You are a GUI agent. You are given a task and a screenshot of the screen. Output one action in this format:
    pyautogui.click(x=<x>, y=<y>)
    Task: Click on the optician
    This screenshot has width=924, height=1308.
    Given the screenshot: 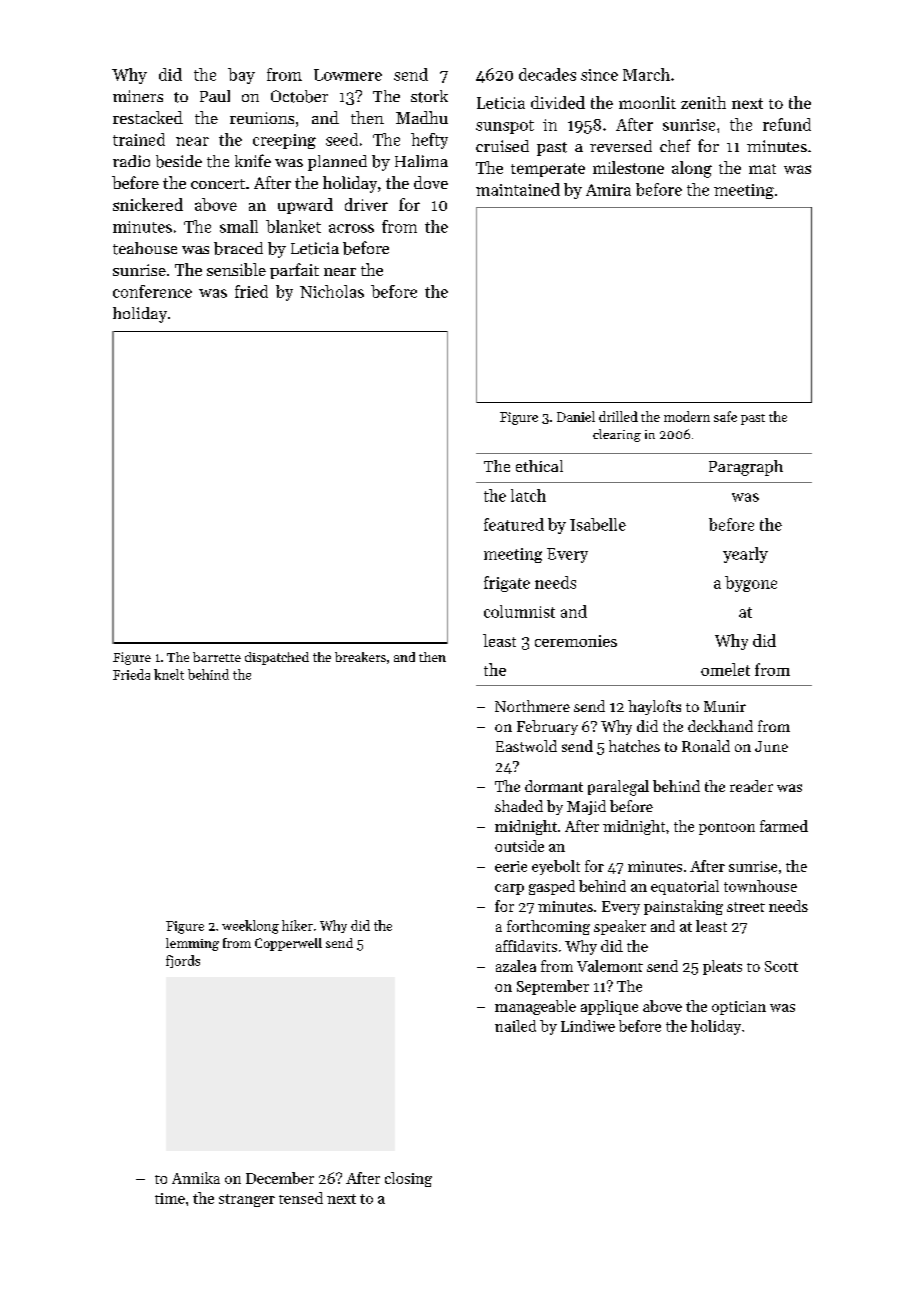 What is the action you would take?
    pyautogui.click(x=739, y=1008)
